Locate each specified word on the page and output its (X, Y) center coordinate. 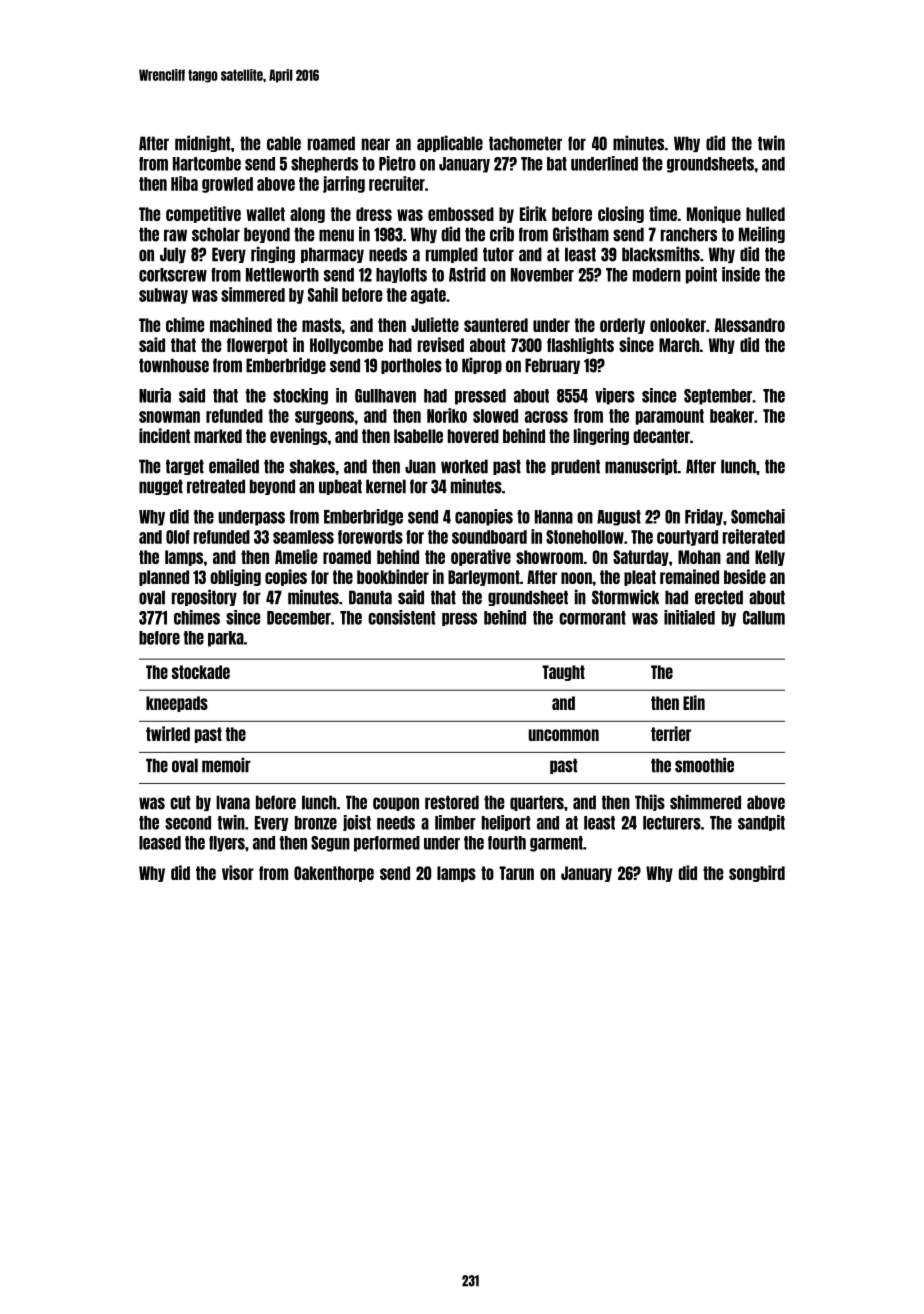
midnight (202, 143)
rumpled (452, 255)
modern (657, 275)
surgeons (324, 418)
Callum (764, 618)
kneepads (177, 704)
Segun (330, 844)
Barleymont (484, 578)
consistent (401, 617)
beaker (732, 416)
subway (163, 296)
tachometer (525, 143)
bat (557, 164)
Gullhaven (385, 396)
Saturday (641, 558)
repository (204, 597)
